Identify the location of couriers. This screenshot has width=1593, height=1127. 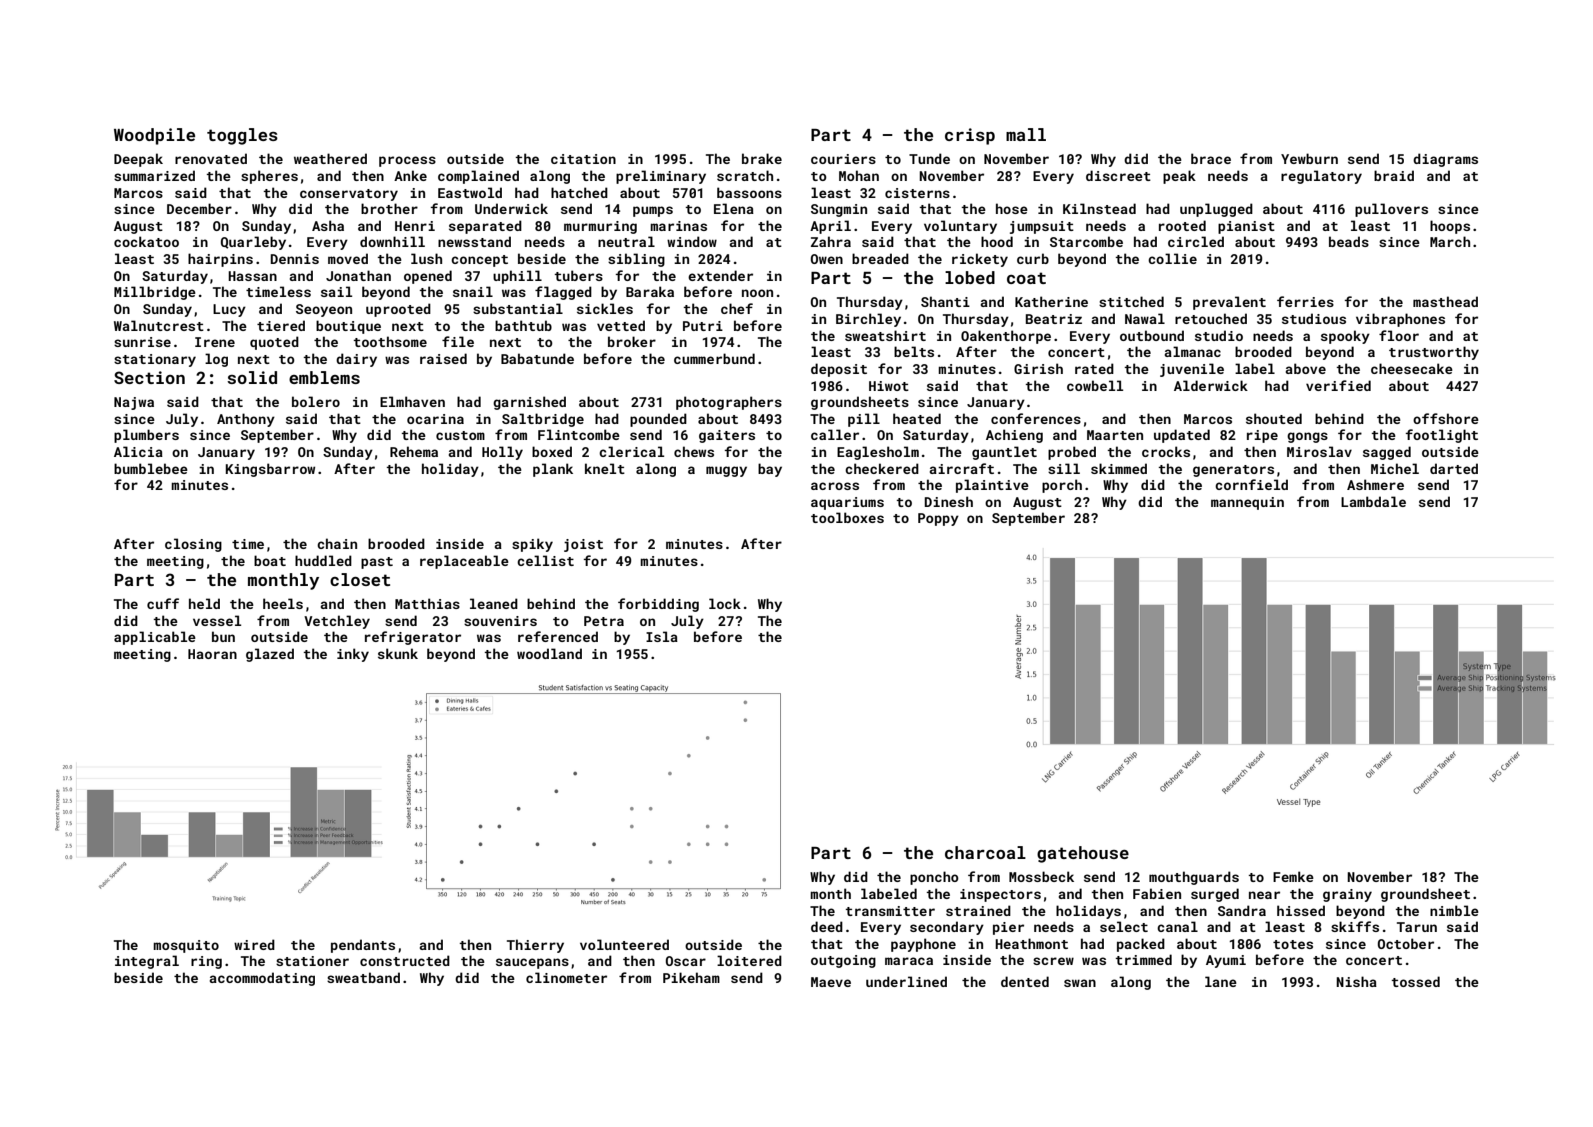
(843, 159).
